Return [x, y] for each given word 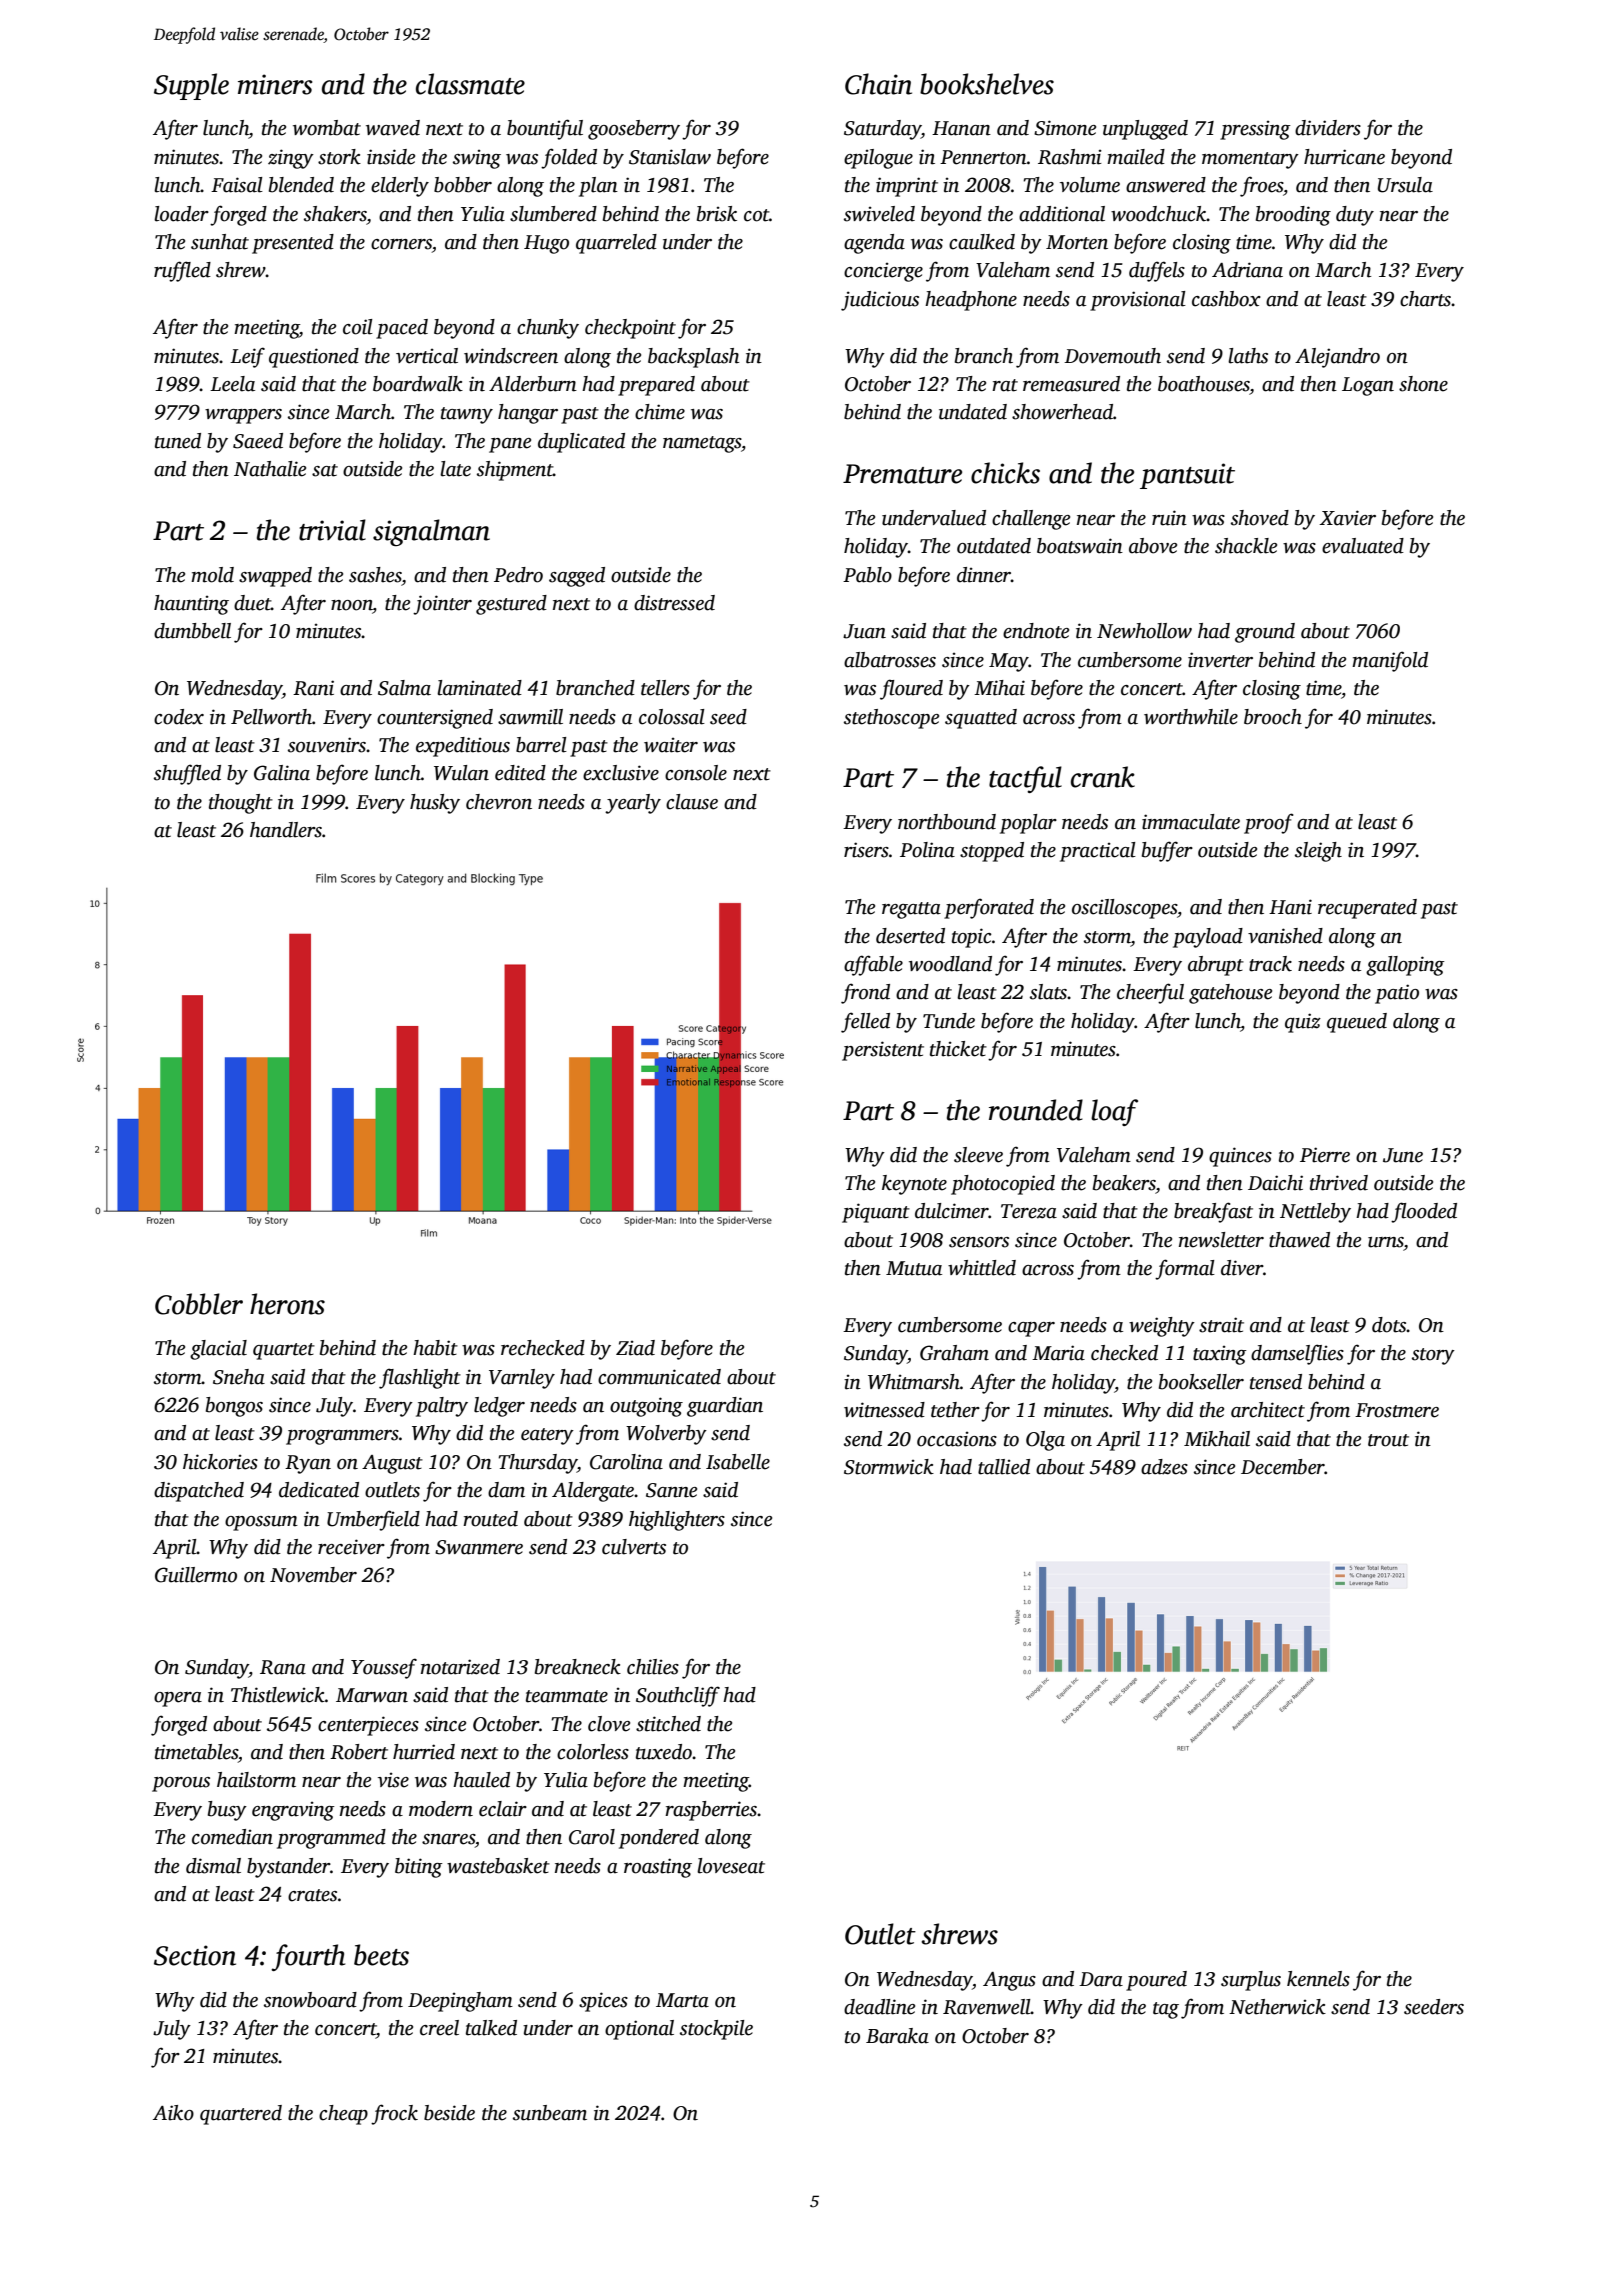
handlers [286, 830]
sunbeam [550, 2113]
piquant [876, 1213]
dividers [1328, 128]
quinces [1240, 1157]
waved [393, 128]
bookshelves [987, 84]
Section [195, 1955]
